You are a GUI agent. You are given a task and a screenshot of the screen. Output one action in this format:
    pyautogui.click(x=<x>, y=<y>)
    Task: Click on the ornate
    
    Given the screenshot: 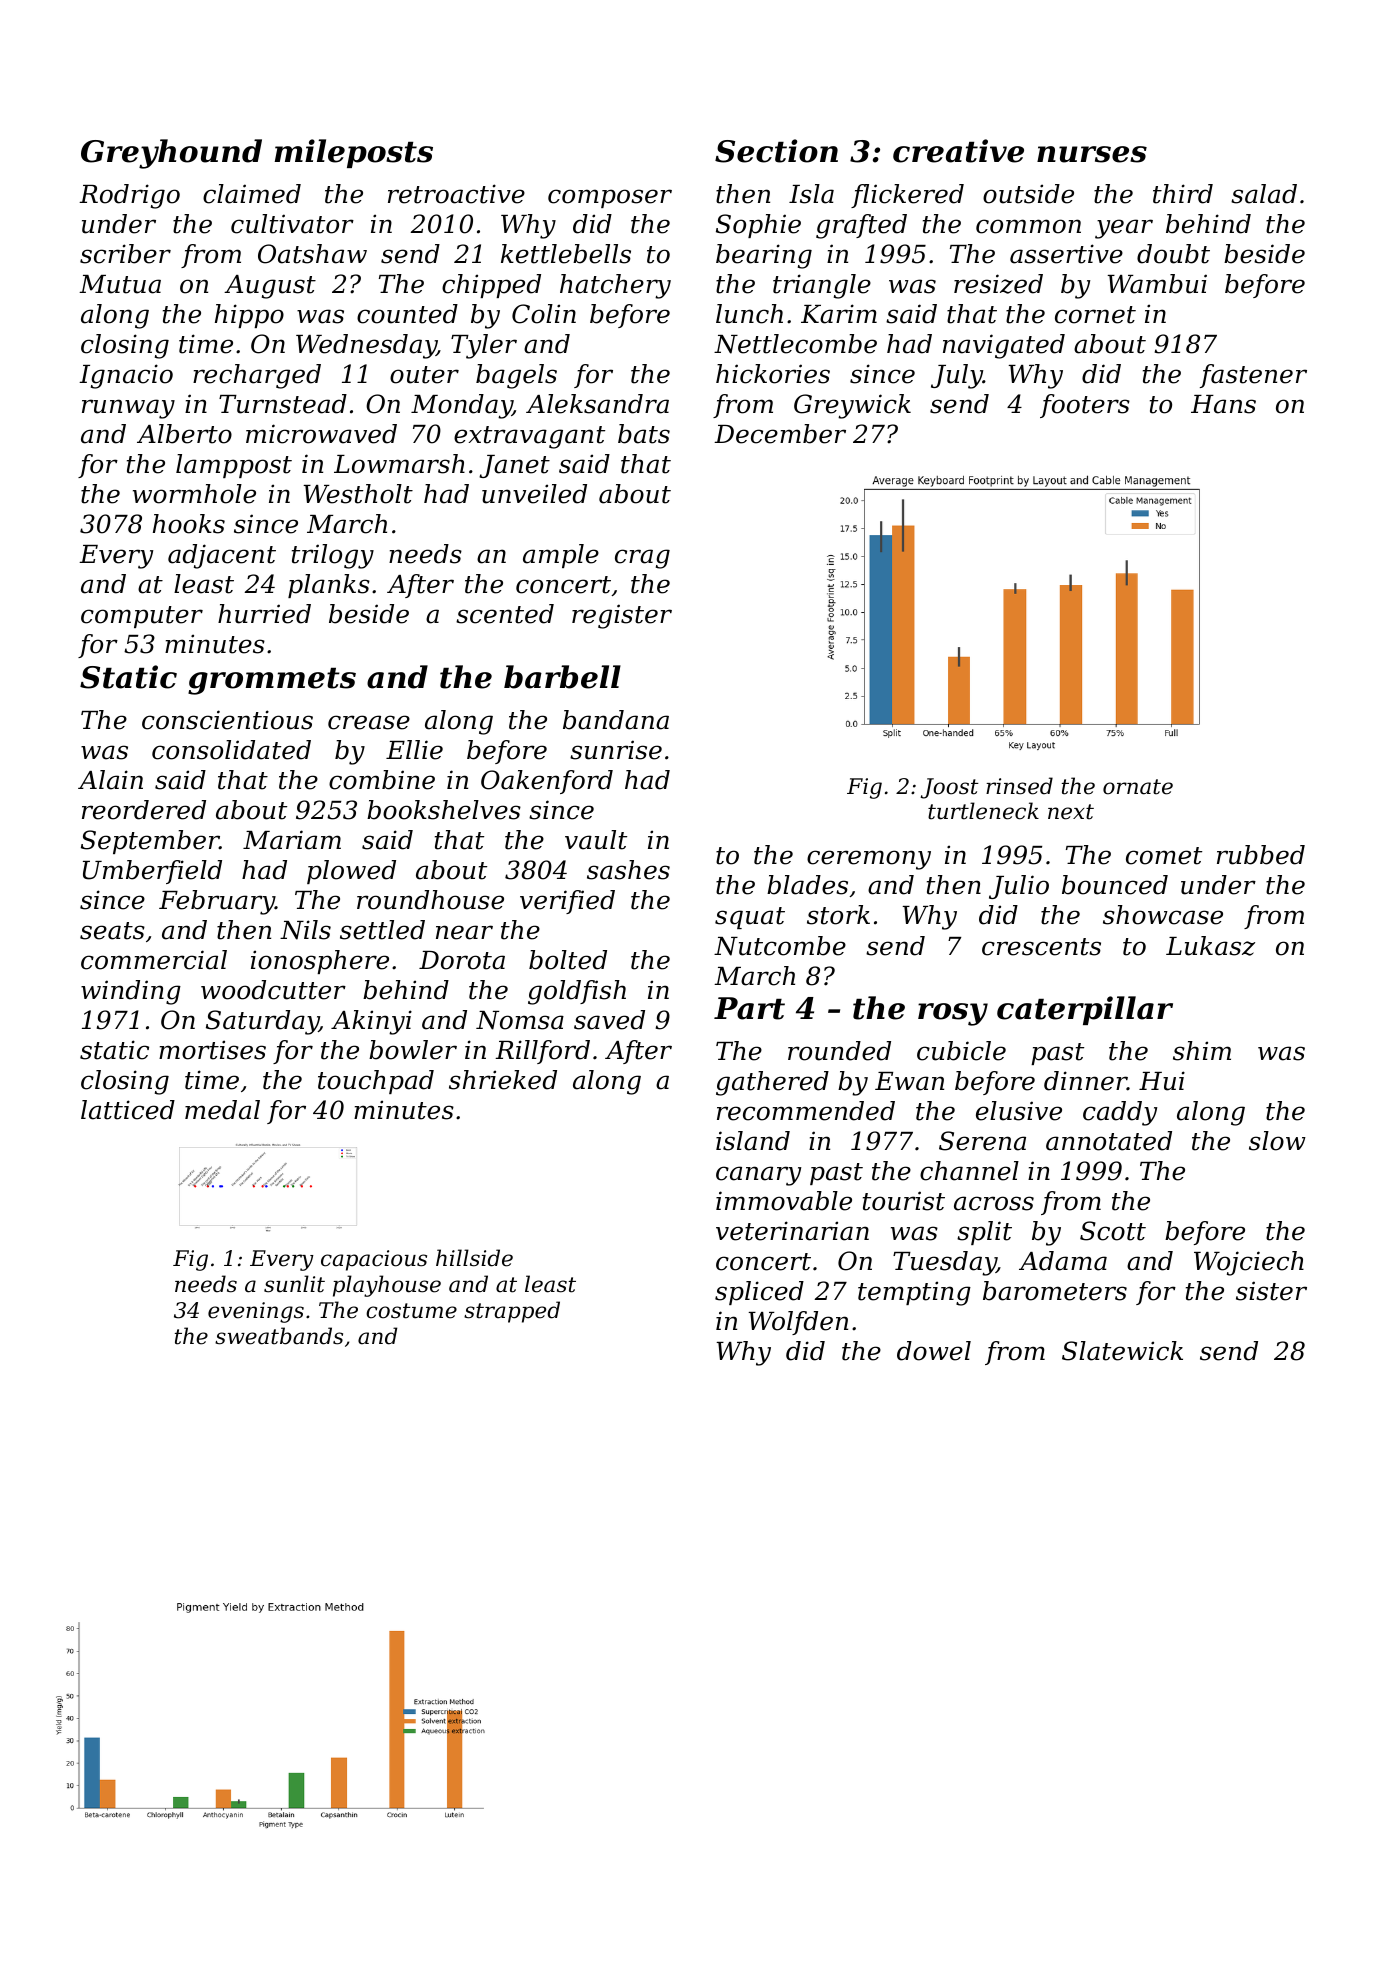 What is the action you would take?
    pyautogui.click(x=1138, y=787)
